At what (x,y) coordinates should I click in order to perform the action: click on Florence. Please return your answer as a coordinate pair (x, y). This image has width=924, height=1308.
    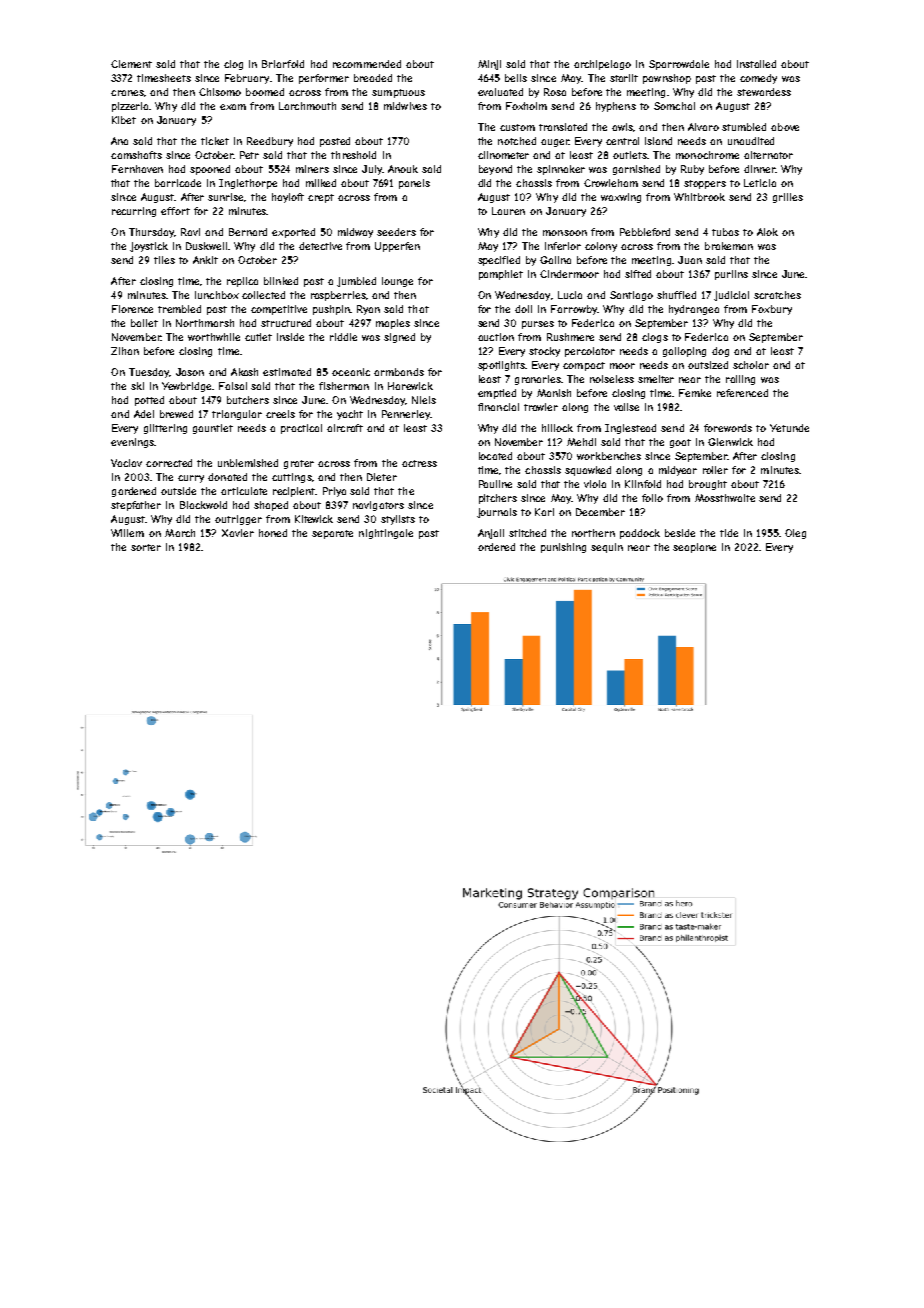
    Looking at the image, I should click on (132, 309).
